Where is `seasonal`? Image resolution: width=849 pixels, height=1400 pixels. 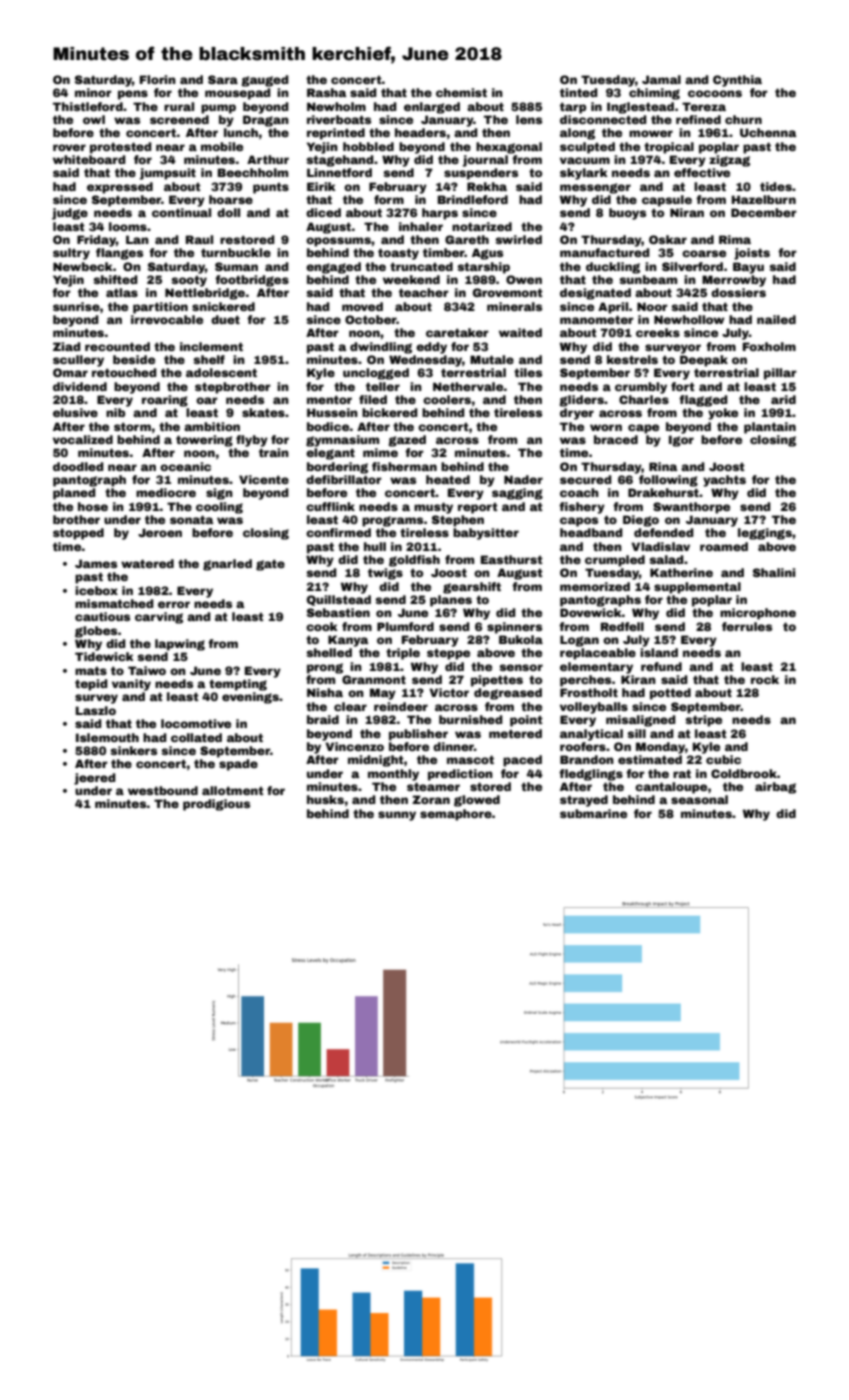 seasonal is located at coordinates (699, 799).
